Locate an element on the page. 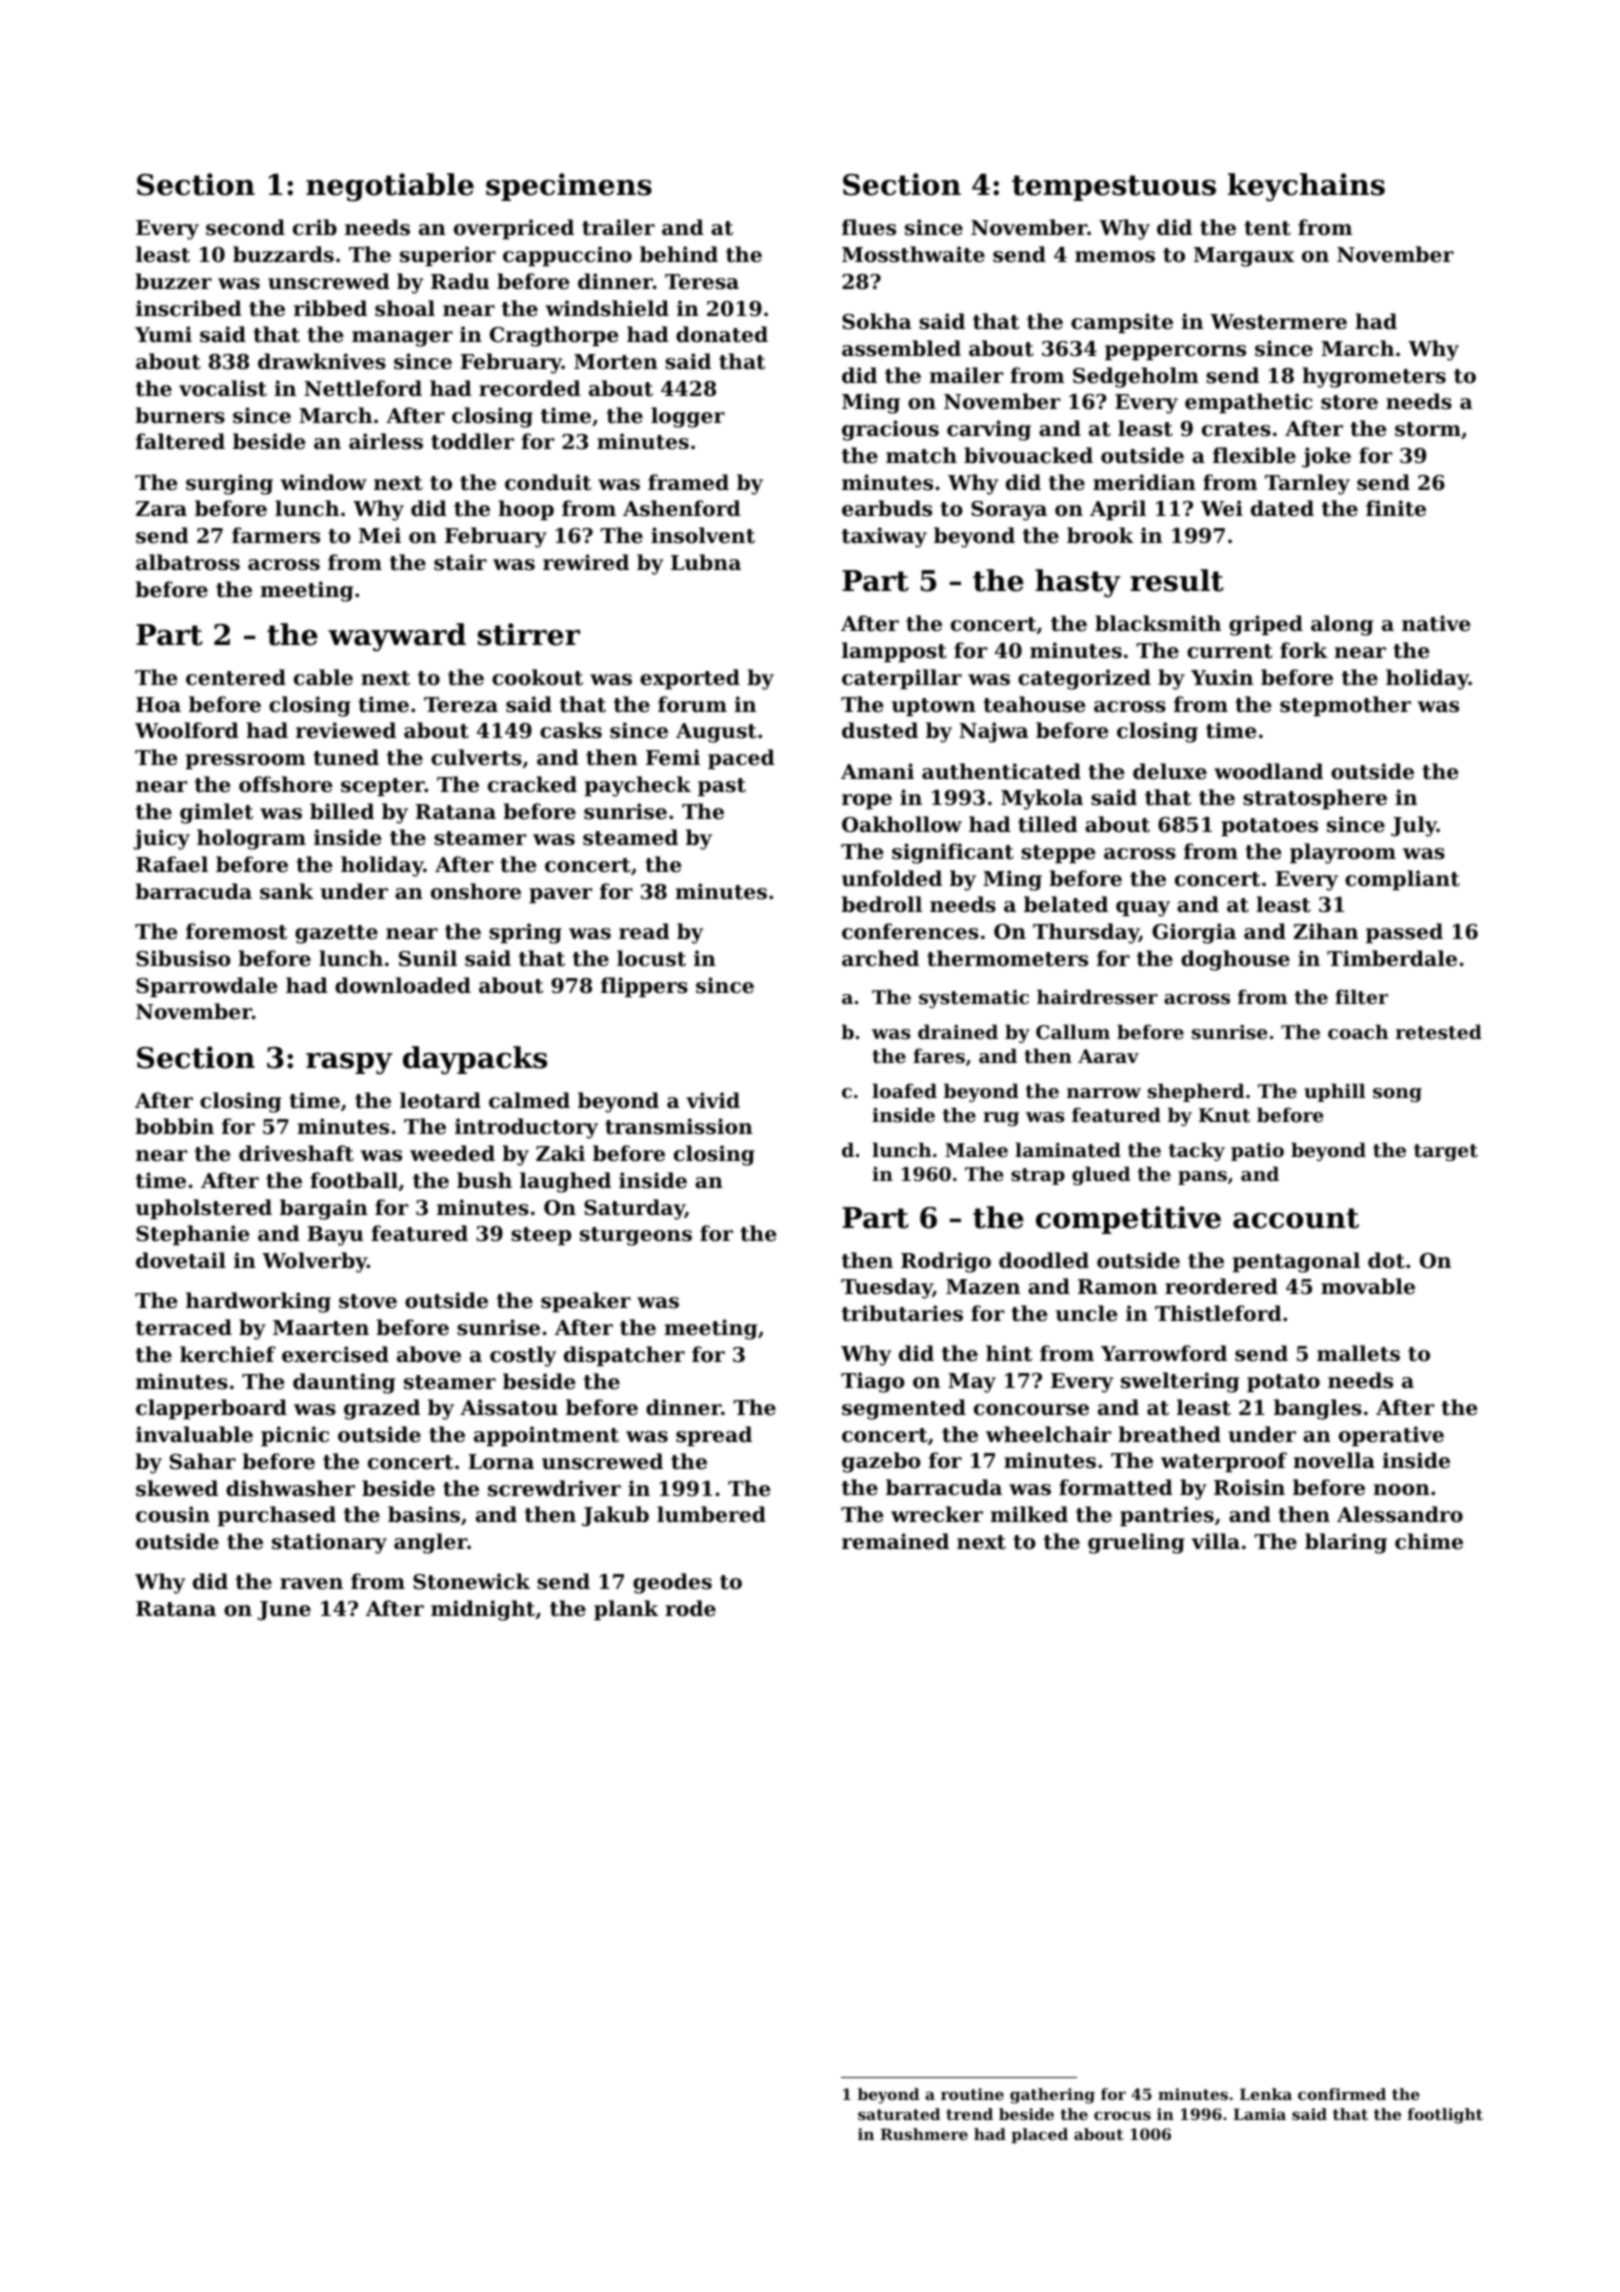 The width and height of the image is (1620, 2292). saturated is located at coordinates (899, 2114).
